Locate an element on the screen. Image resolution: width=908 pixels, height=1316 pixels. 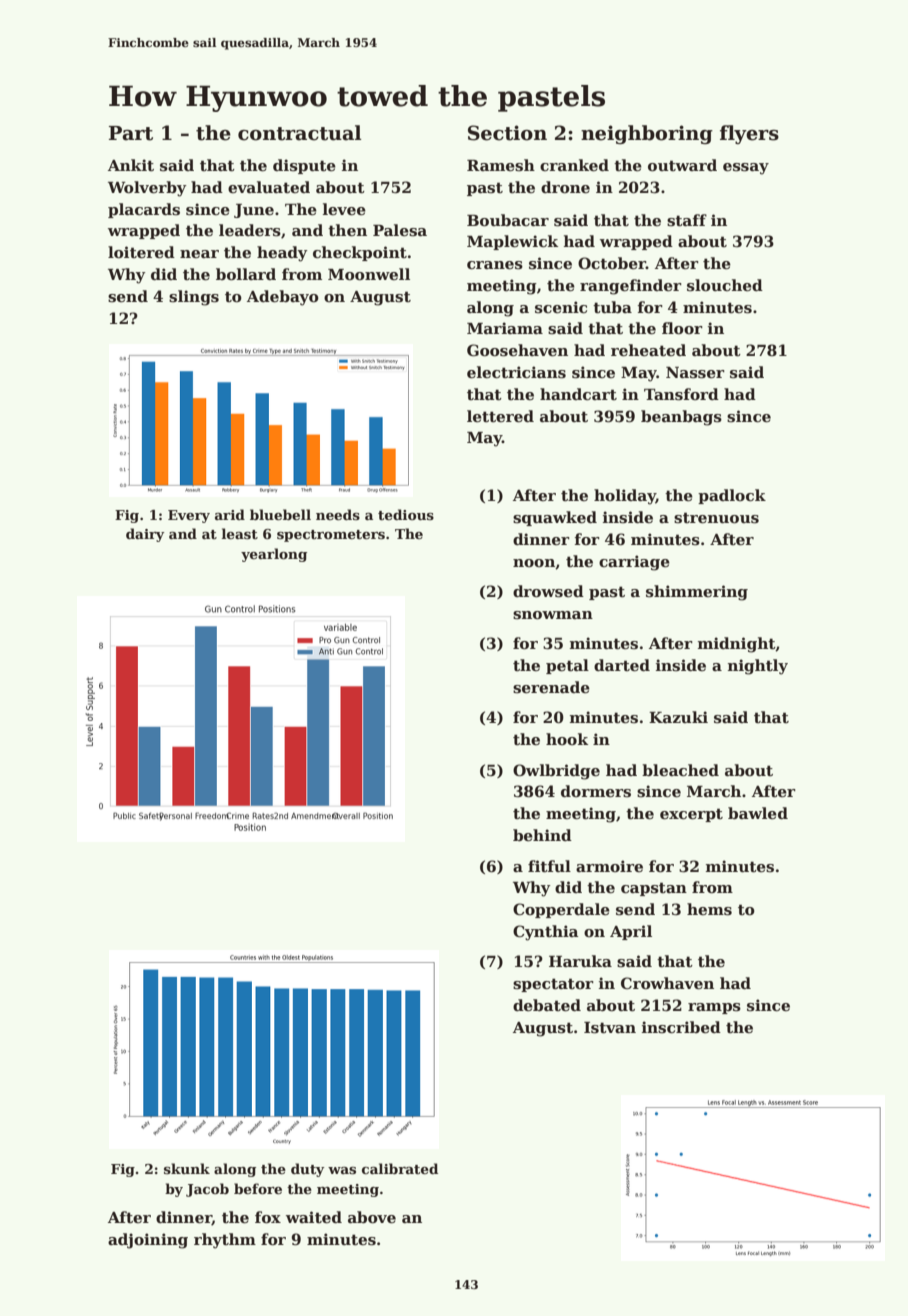
arid is located at coordinates (230, 514).
